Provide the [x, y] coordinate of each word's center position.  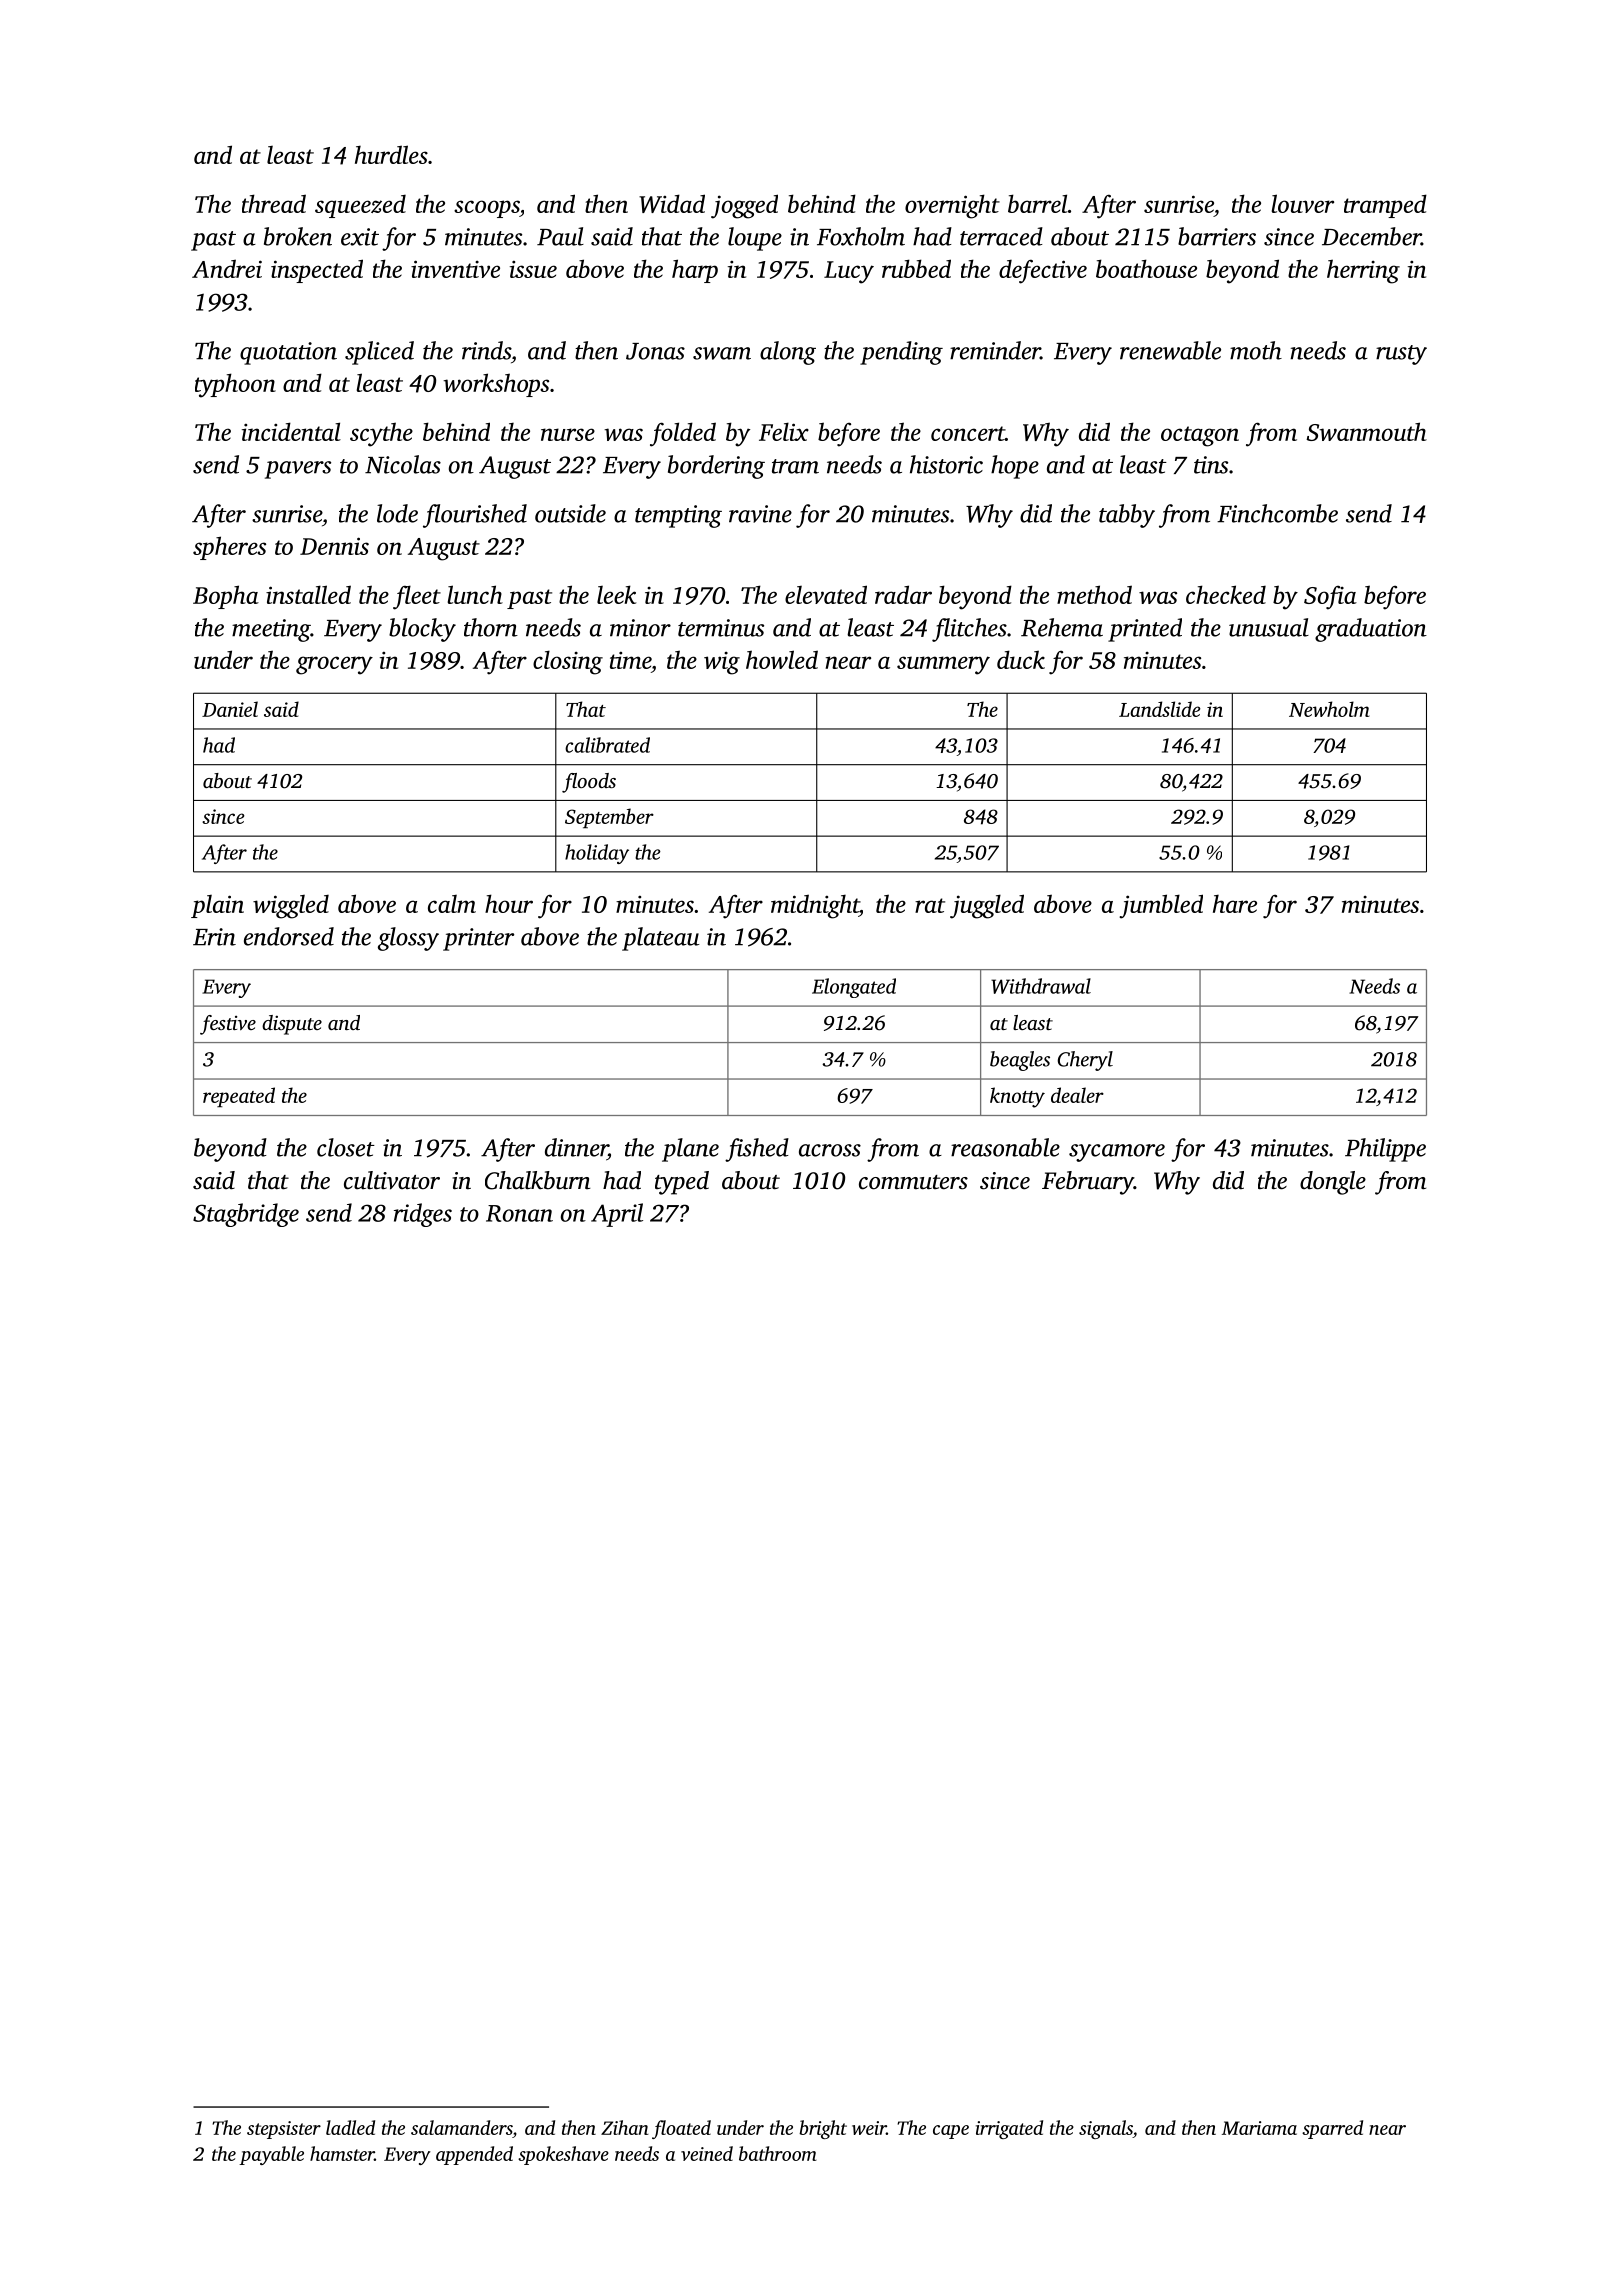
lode [397, 513]
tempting [678, 516]
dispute [292, 1025]
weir [869, 2128]
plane [690, 1150]
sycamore [1117, 1153]
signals [1106, 2129]
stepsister [284, 2130]
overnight [952, 206]
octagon [1200, 436]
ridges [423, 1215]
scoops [487, 209]
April [617, 1215]
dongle [1333, 1183]
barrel [1038, 203]
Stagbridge [246, 1215]
